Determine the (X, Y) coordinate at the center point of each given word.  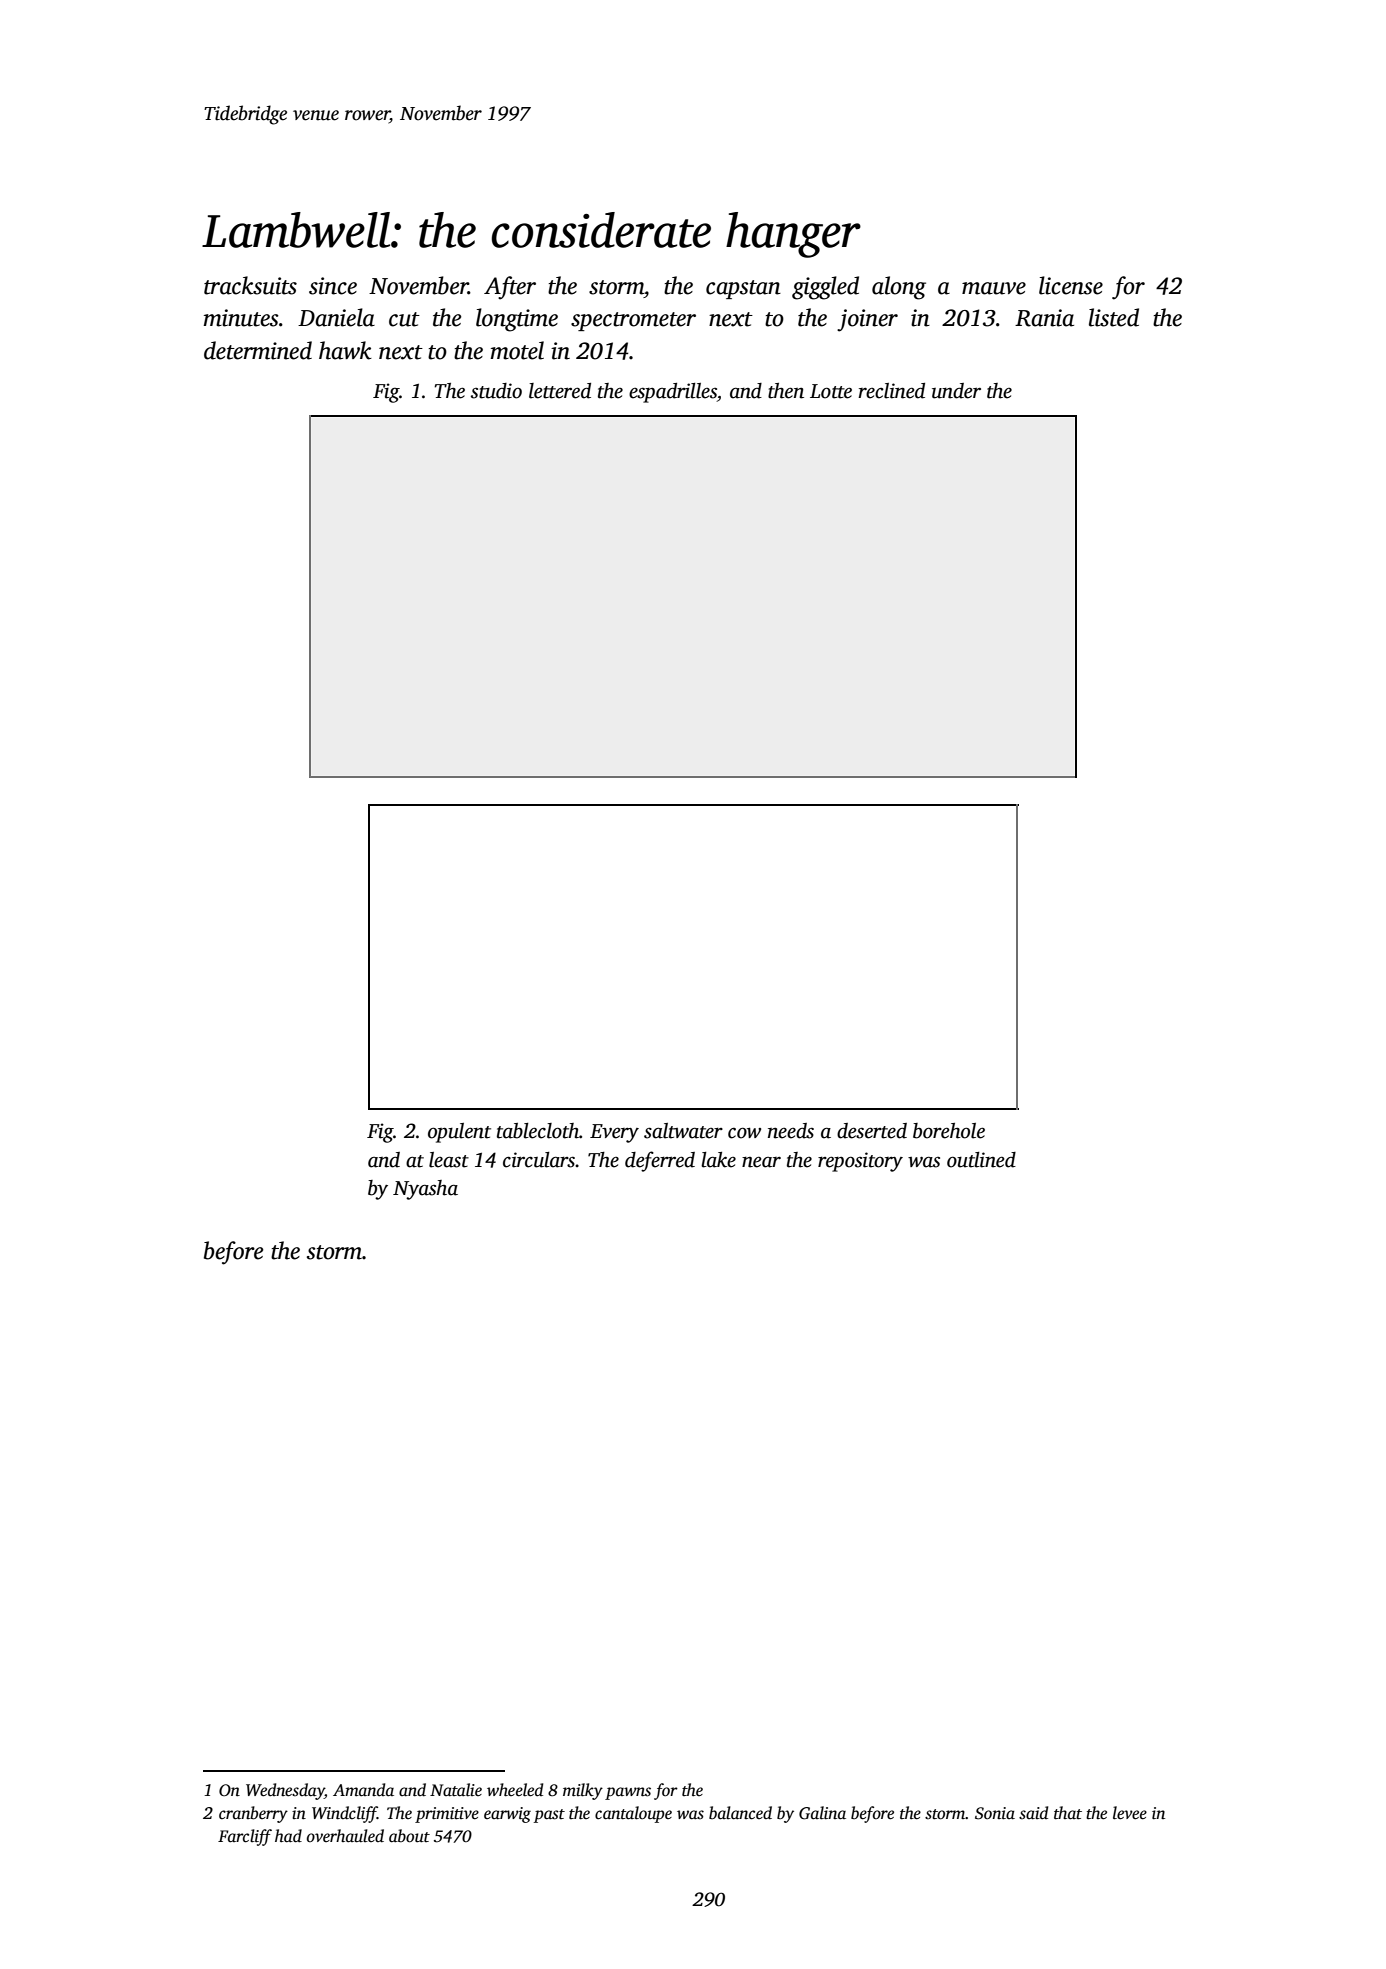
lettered (560, 391)
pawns (628, 1793)
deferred (660, 1161)
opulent (459, 1133)
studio (496, 391)
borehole (949, 1131)
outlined (981, 1160)
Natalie (456, 1789)
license (1071, 285)
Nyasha (425, 1190)
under (956, 391)
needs (791, 1131)
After (510, 288)
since (333, 286)
